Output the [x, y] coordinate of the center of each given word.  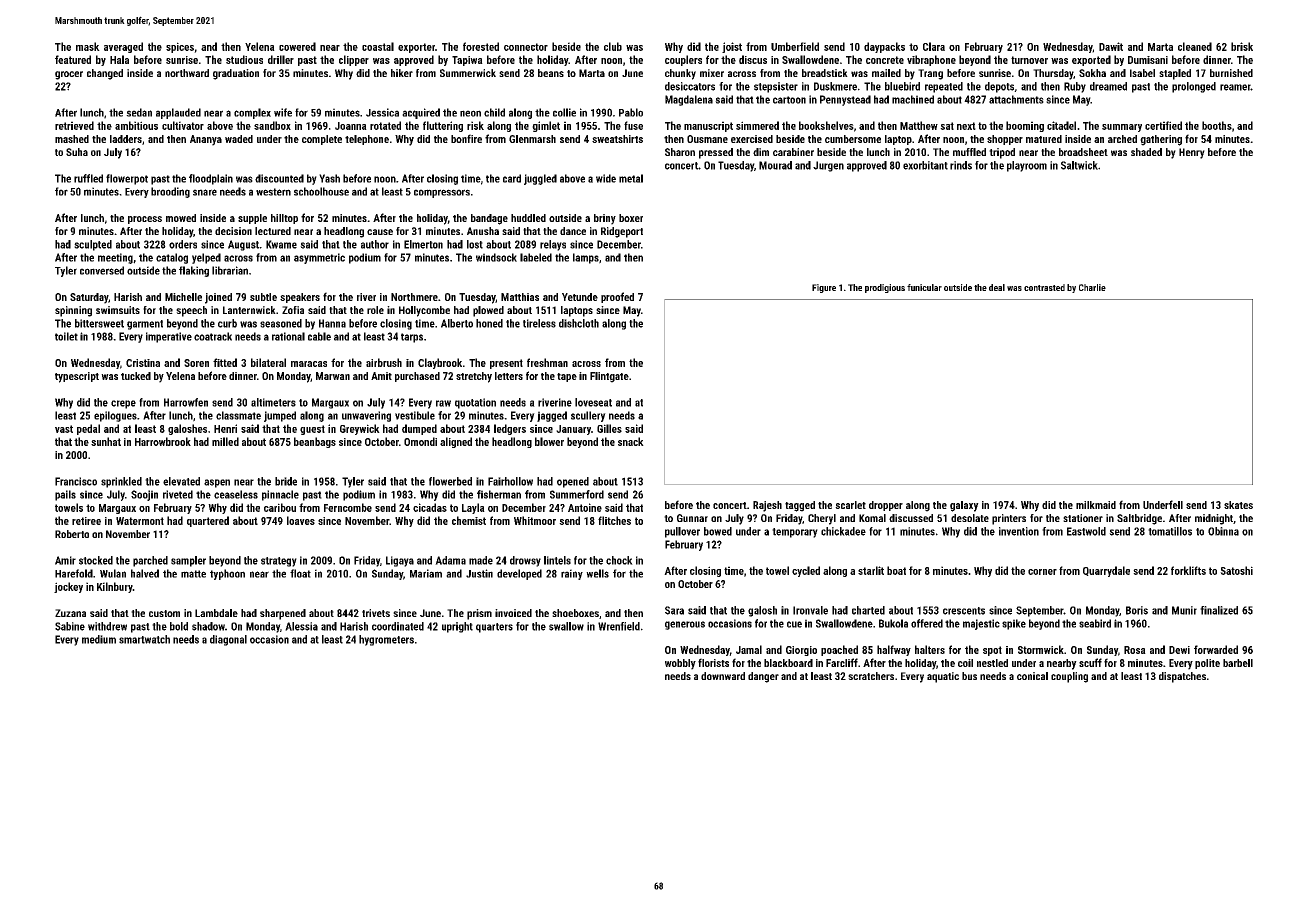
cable [319, 336]
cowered [297, 46]
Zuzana [70, 613]
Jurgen [828, 166]
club [613, 46]
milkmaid [1096, 505]
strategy [279, 562]
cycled [806, 571]
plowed [488, 311]
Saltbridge [1139, 519]
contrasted [1044, 287]
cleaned [1195, 46]
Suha [77, 152]
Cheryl [822, 519]
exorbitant [925, 165]
